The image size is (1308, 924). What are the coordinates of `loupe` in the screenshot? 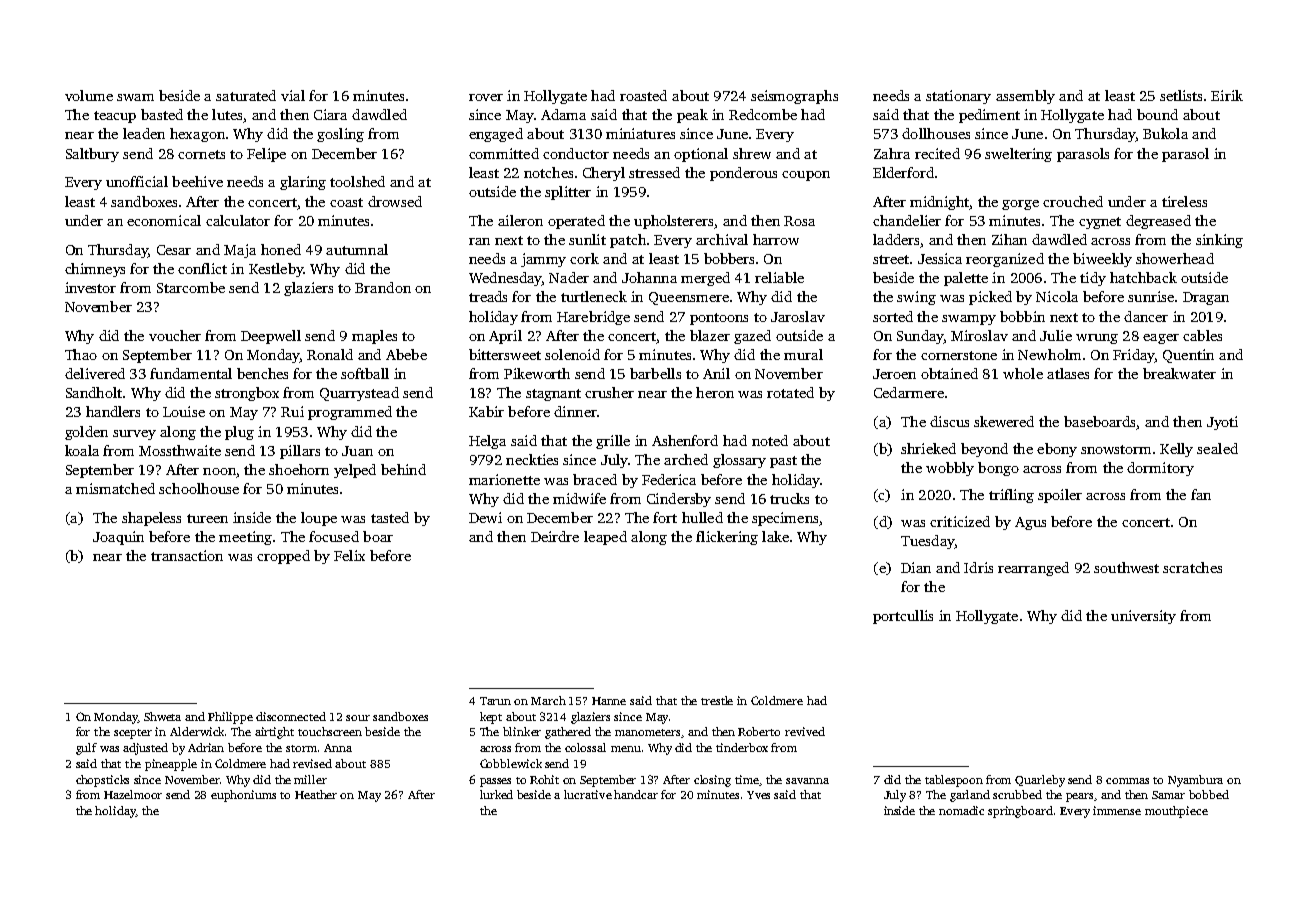 It's located at (319, 519).
